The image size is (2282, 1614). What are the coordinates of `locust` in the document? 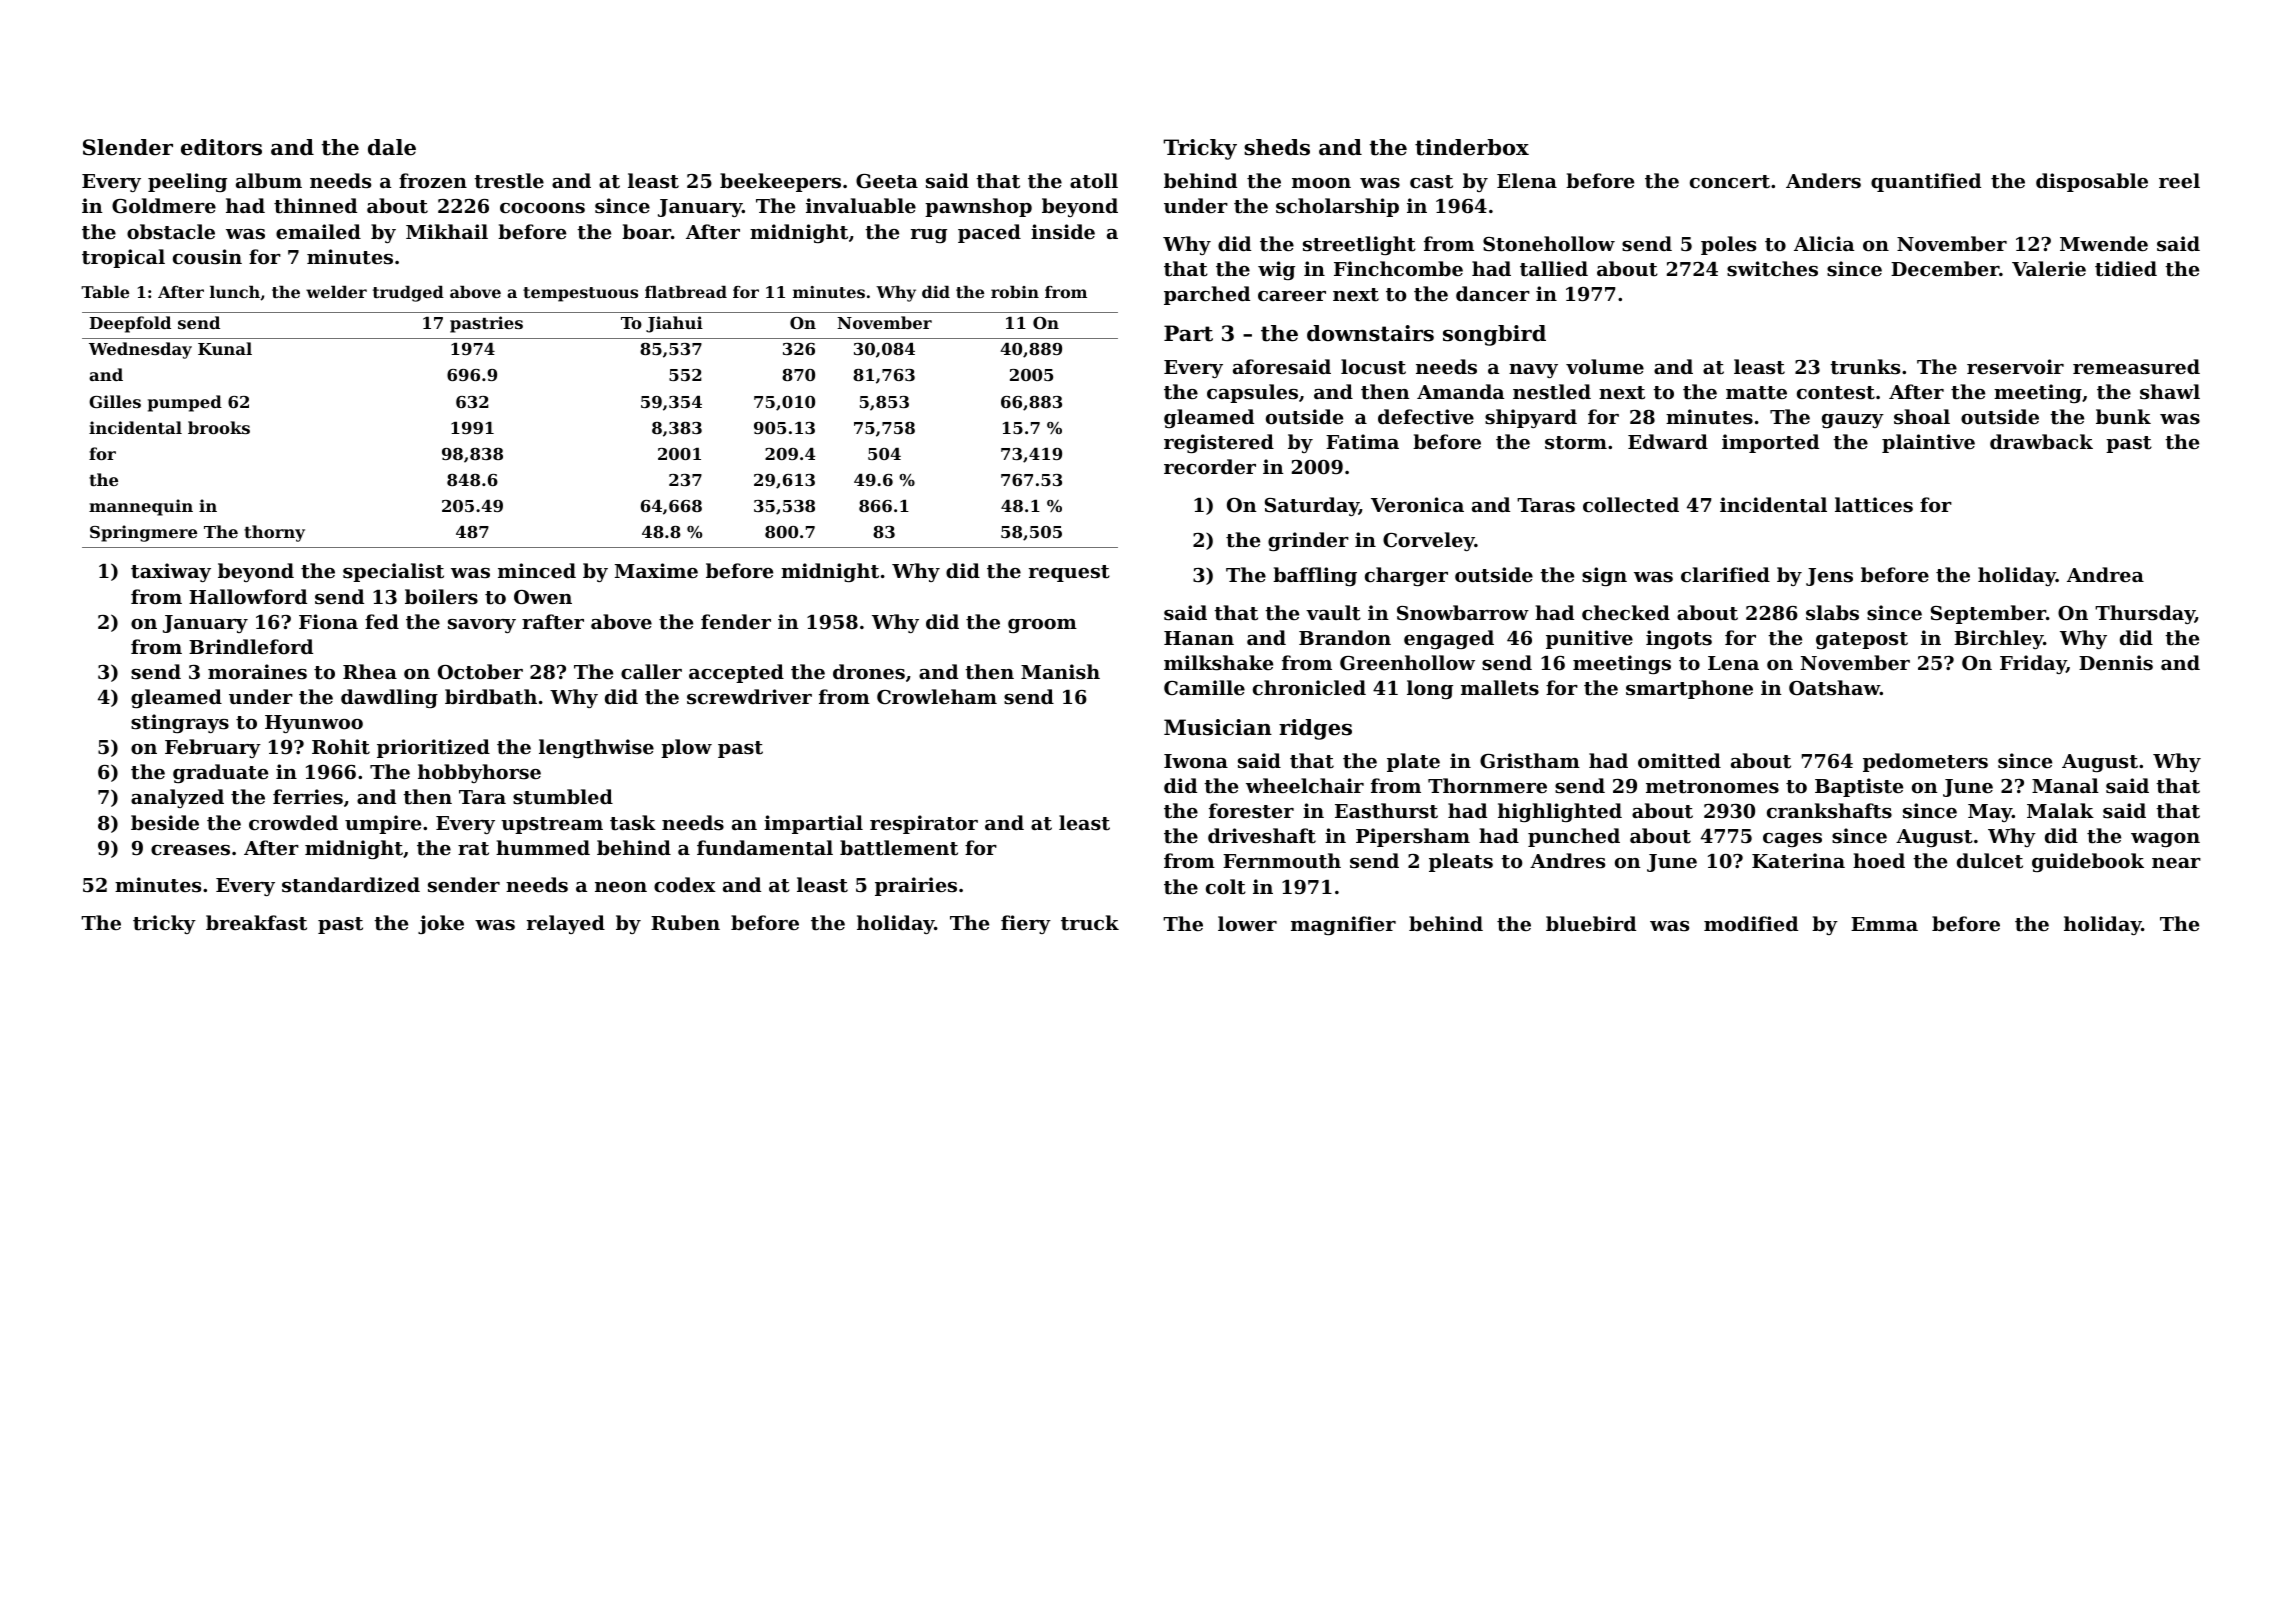 It's located at (1373, 367).
